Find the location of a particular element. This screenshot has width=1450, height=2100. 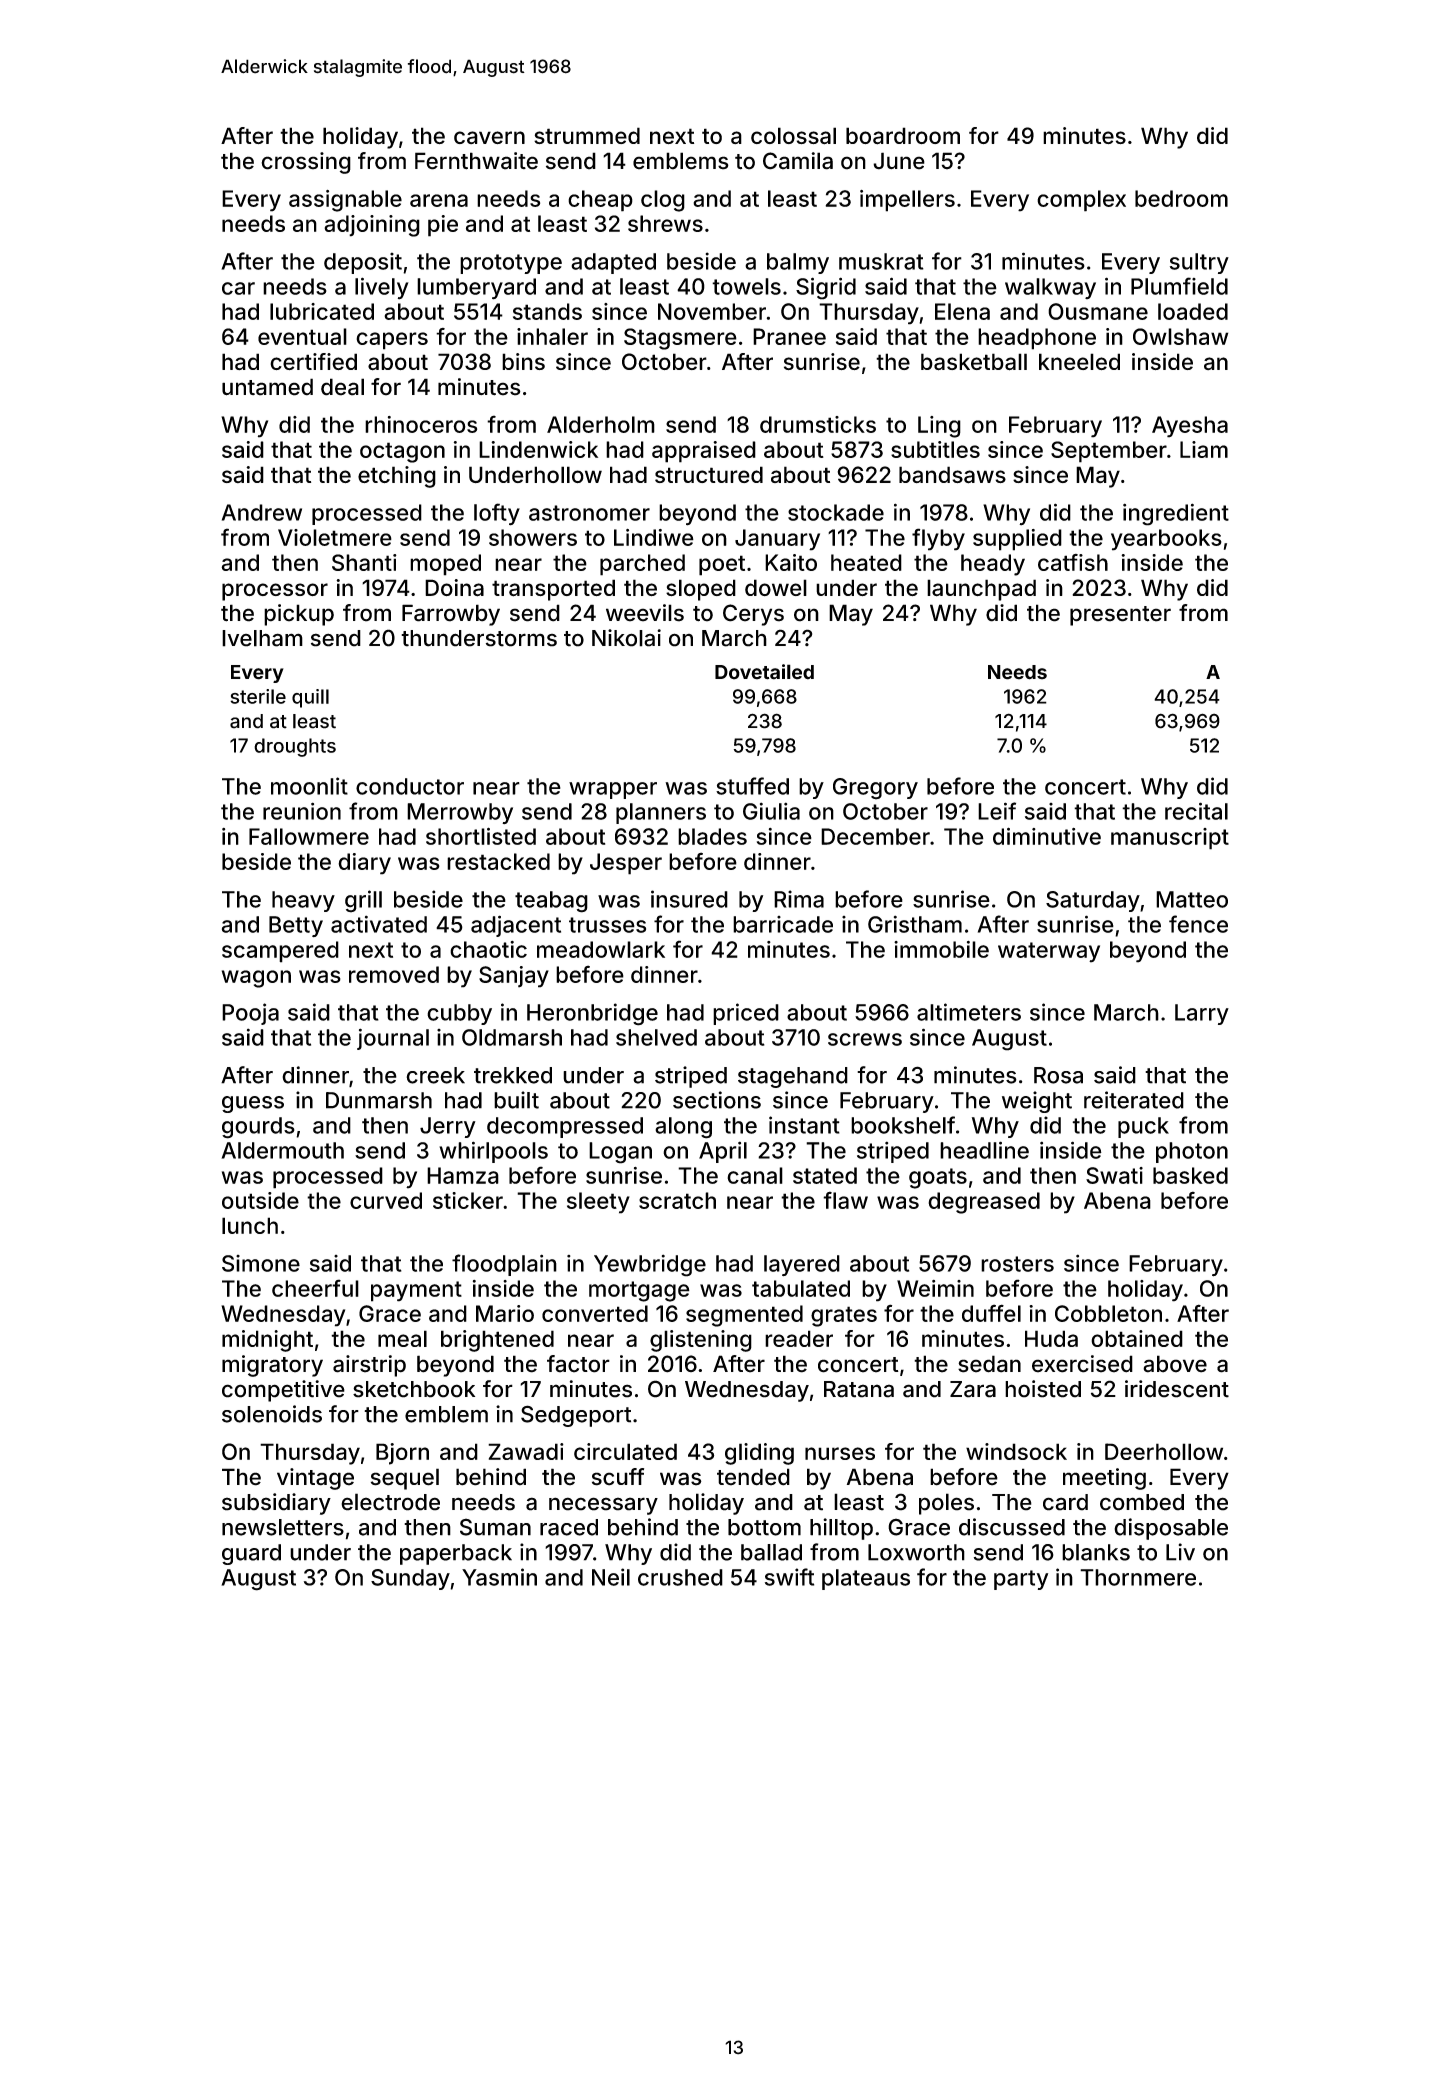

solenoids is located at coordinates (272, 1414).
